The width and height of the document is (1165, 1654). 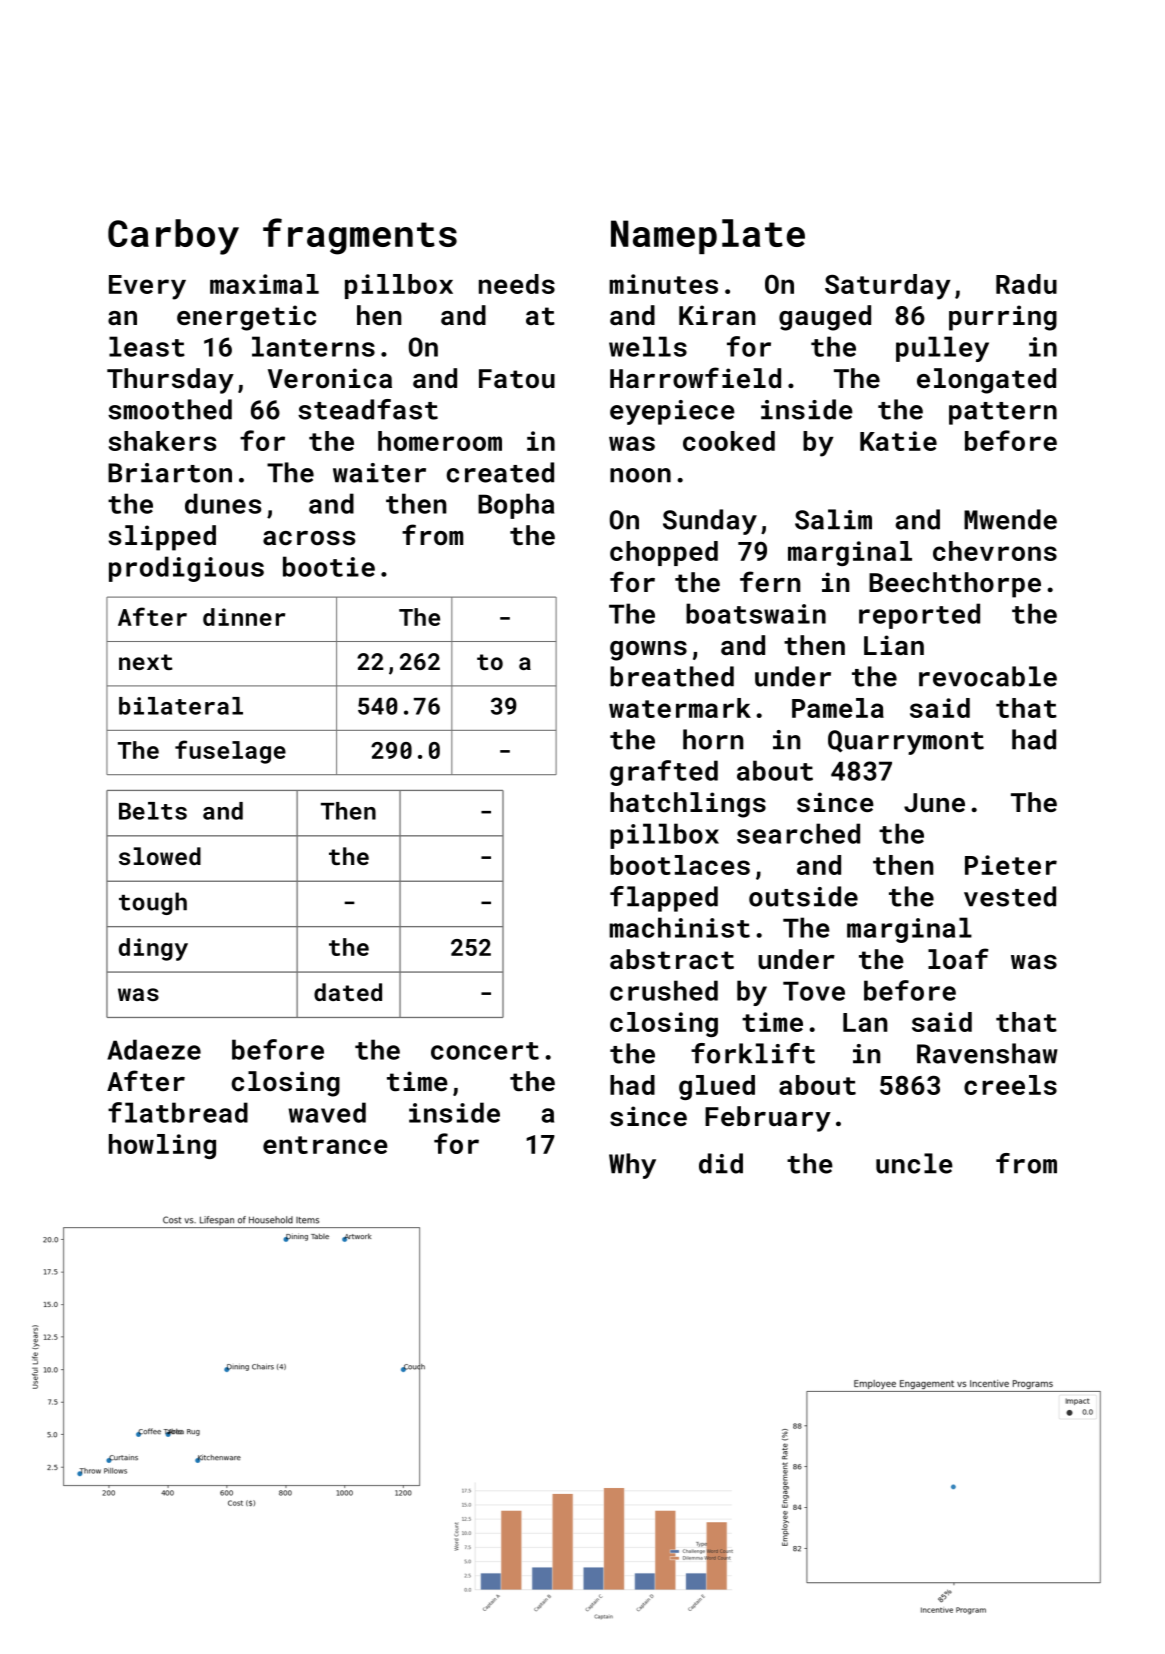 I want to click on minutes, so click(x=663, y=284).
